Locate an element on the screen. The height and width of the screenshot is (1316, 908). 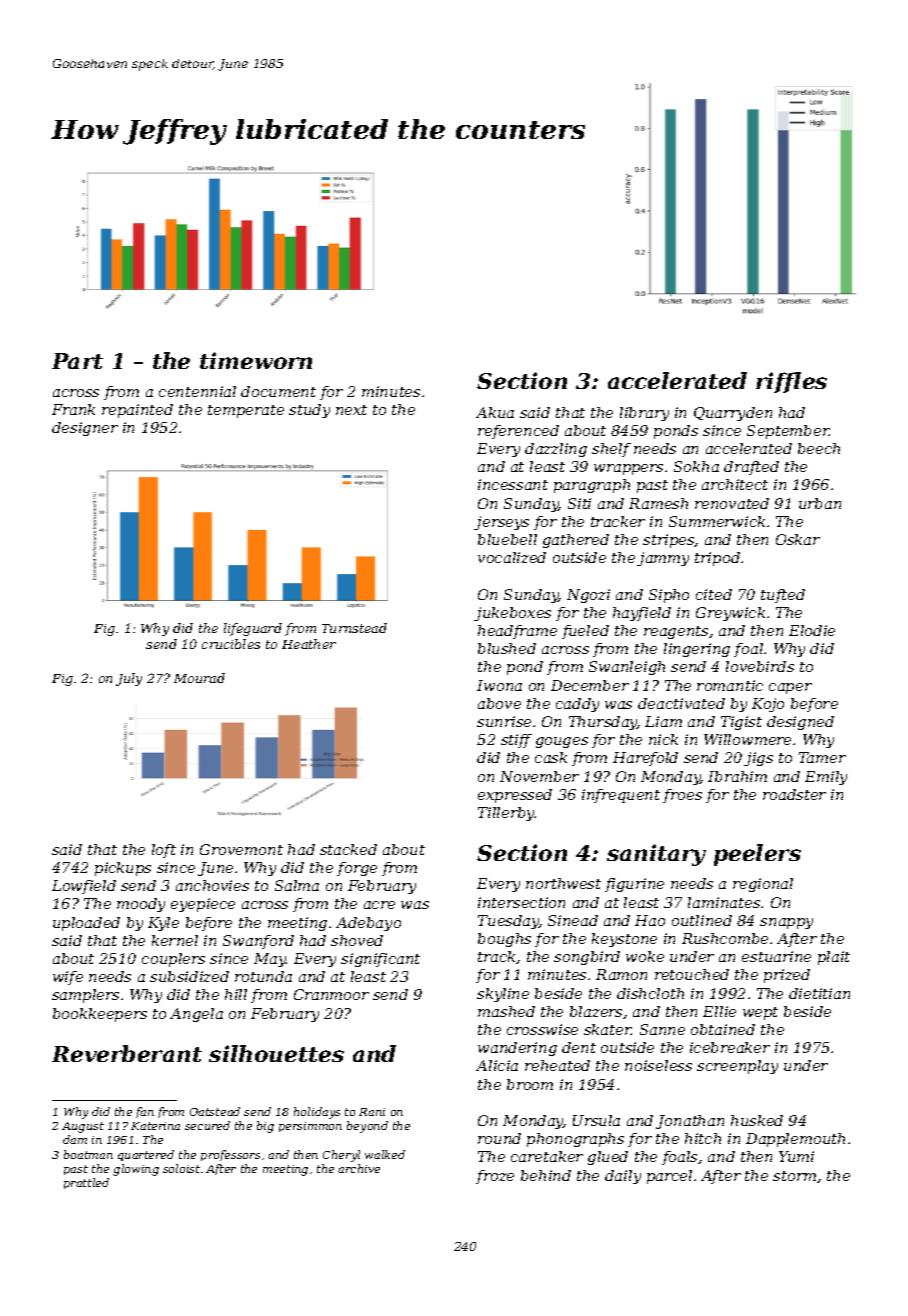
jerseys is located at coordinates (501, 523).
